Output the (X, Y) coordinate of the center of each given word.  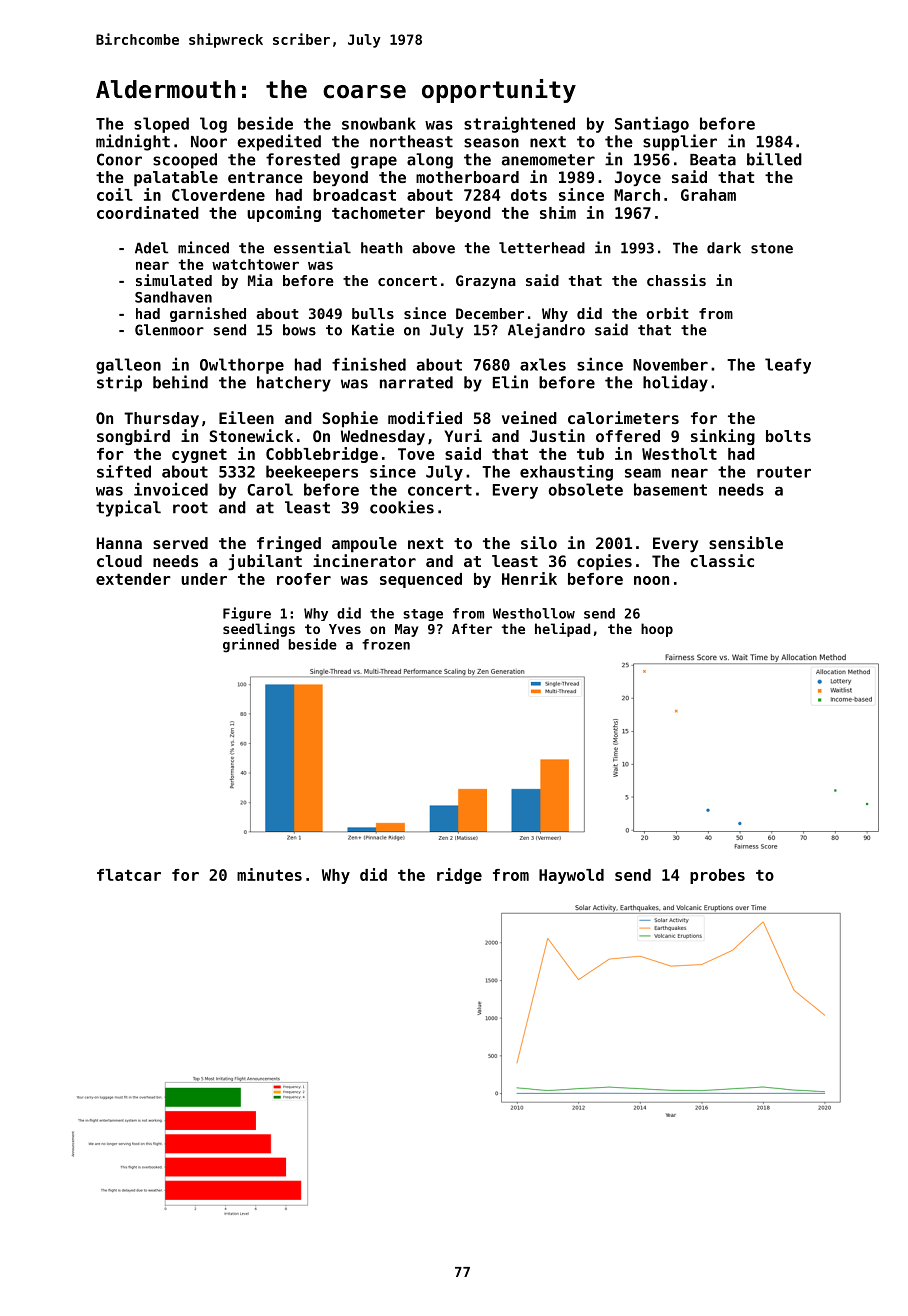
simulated (174, 280)
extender (133, 579)
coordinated (148, 212)
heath (382, 248)
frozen (386, 644)
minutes (269, 874)
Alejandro (546, 330)
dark (724, 248)
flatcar (129, 875)
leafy (788, 366)
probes (717, 876)
